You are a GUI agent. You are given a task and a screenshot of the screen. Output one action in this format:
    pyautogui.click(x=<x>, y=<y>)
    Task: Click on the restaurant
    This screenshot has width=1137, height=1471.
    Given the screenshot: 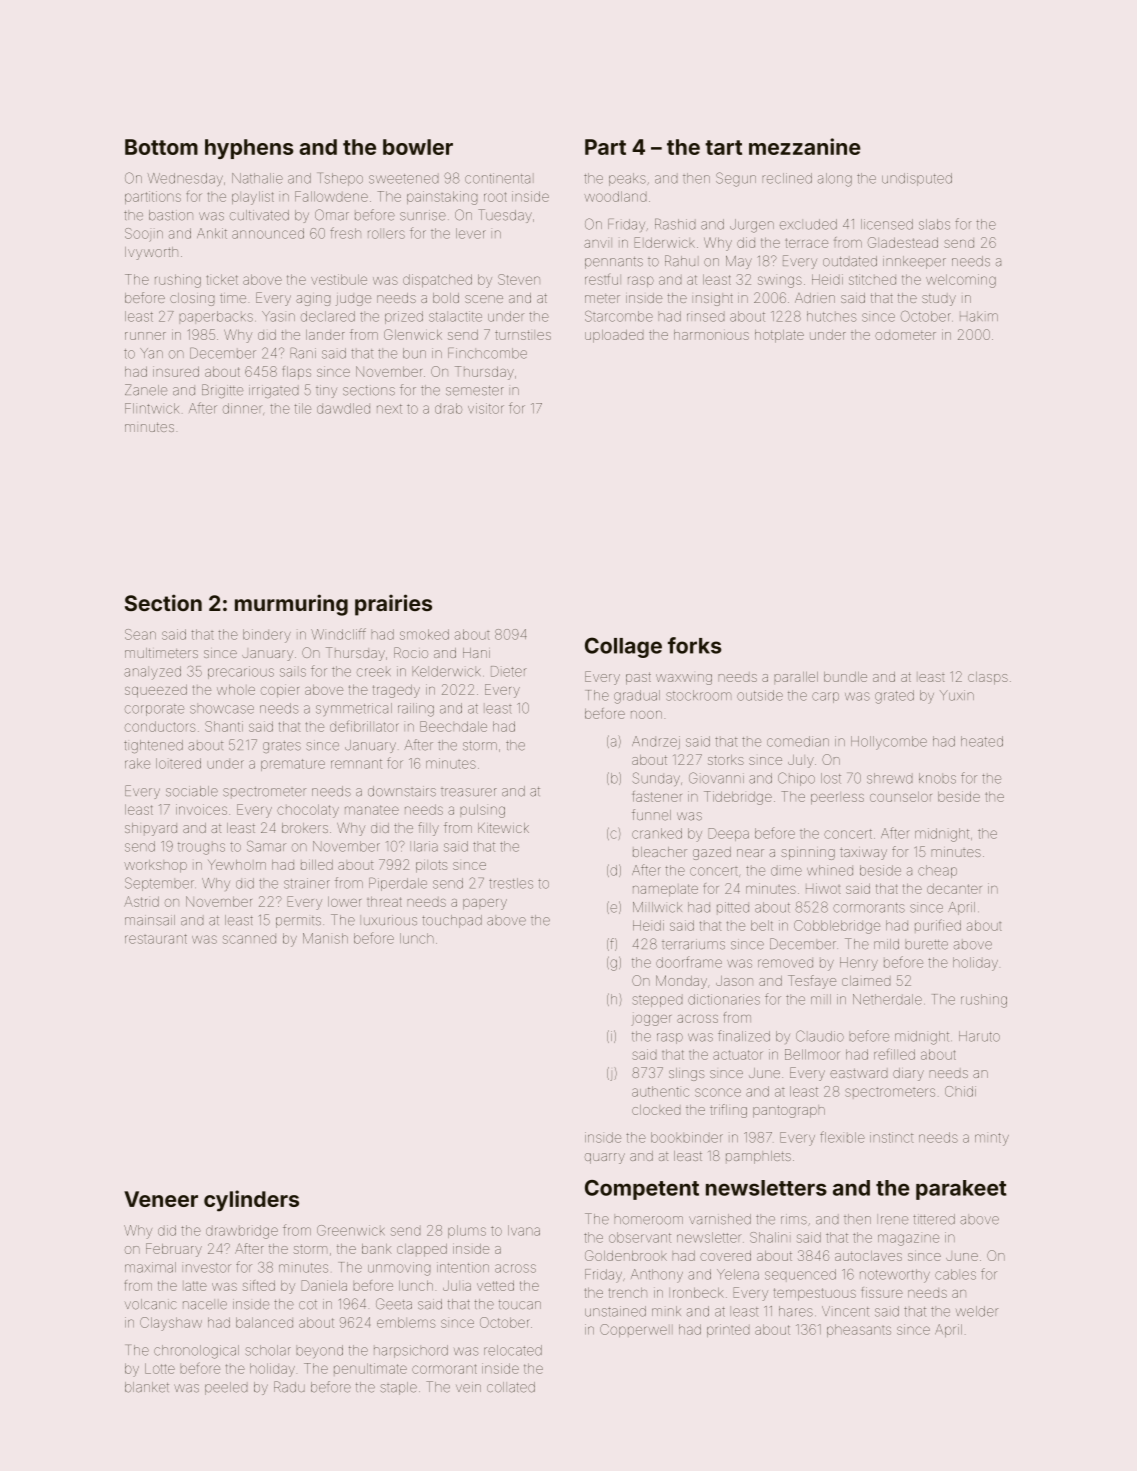 What is the action you would take?
    pyautogui.click(x=156, y=939)
